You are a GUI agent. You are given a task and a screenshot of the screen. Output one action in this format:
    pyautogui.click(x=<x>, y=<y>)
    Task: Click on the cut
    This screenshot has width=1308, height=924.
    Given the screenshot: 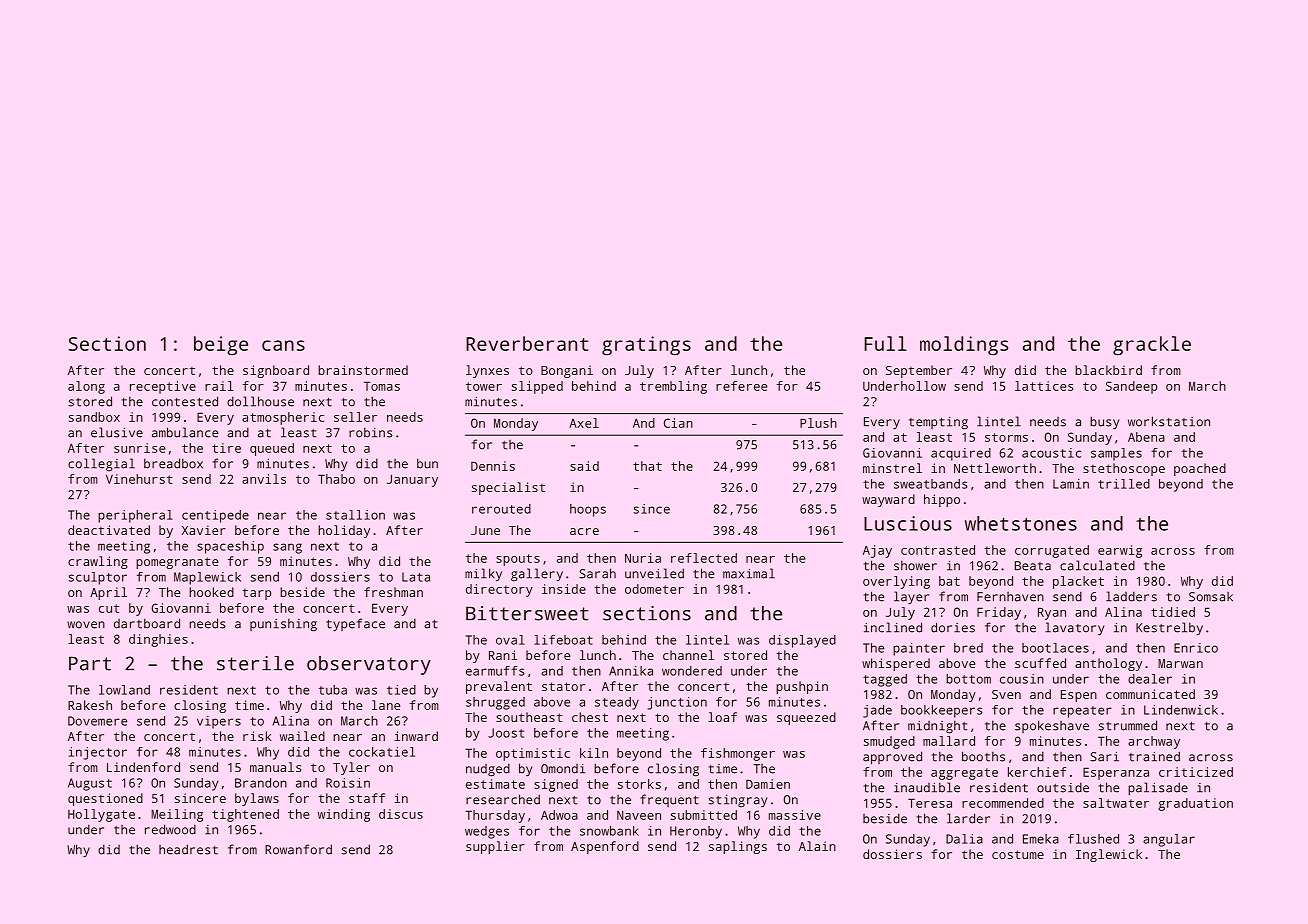 What is the action you would take?
    pyautogui.click(x=109, y=608)
